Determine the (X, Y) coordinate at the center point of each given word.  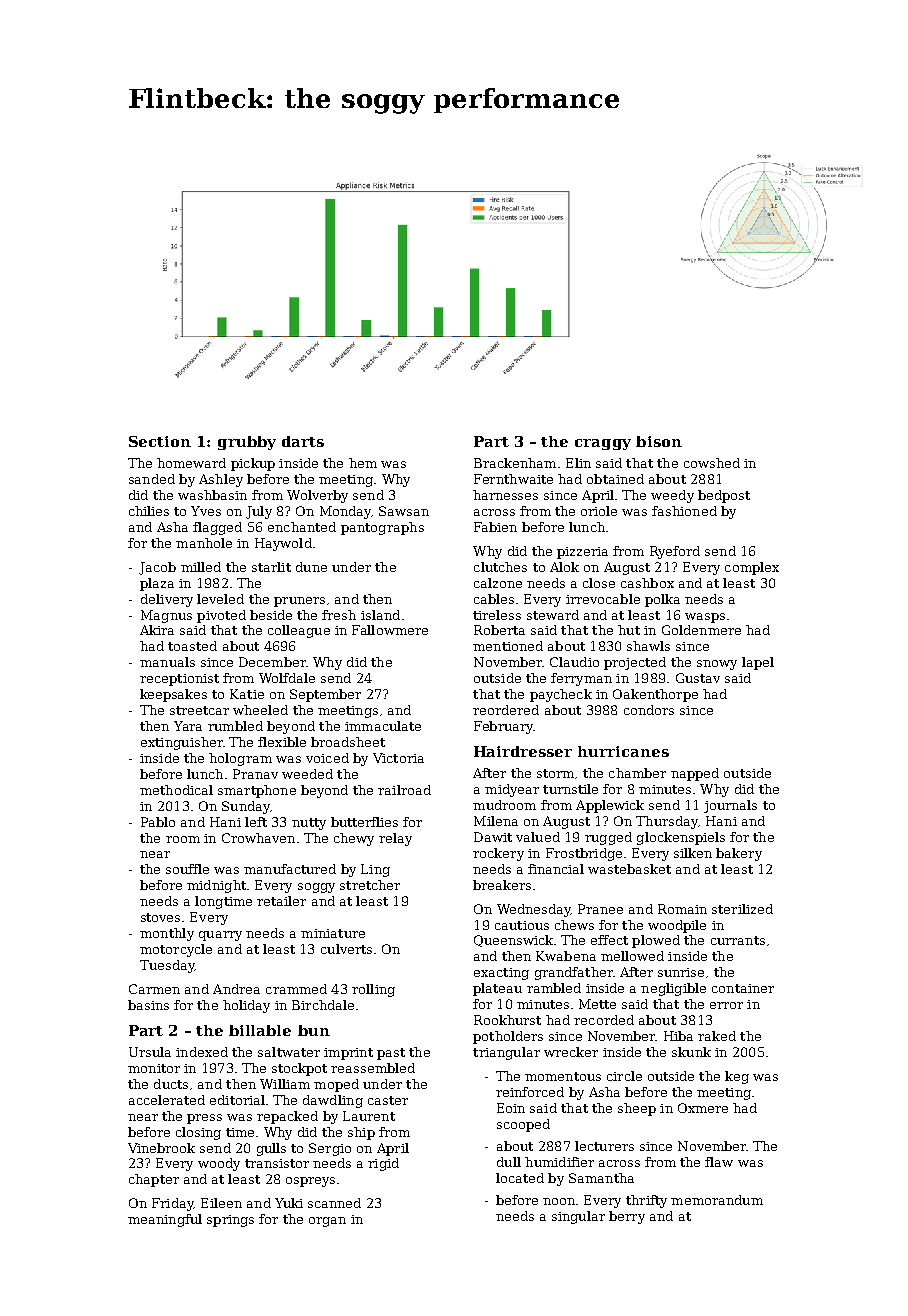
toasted (192, 646)
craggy (603, 444)
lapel (758, 663)
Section (160, 441)
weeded (307, 774)
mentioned (508, 646)
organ (327, 1222)
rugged (608, 838)
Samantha (601, 1178)
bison (659, 441)
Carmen (154, 989)
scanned (334, 1203)
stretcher (370, 885)
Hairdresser (523, 751)
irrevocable (603, 599)
